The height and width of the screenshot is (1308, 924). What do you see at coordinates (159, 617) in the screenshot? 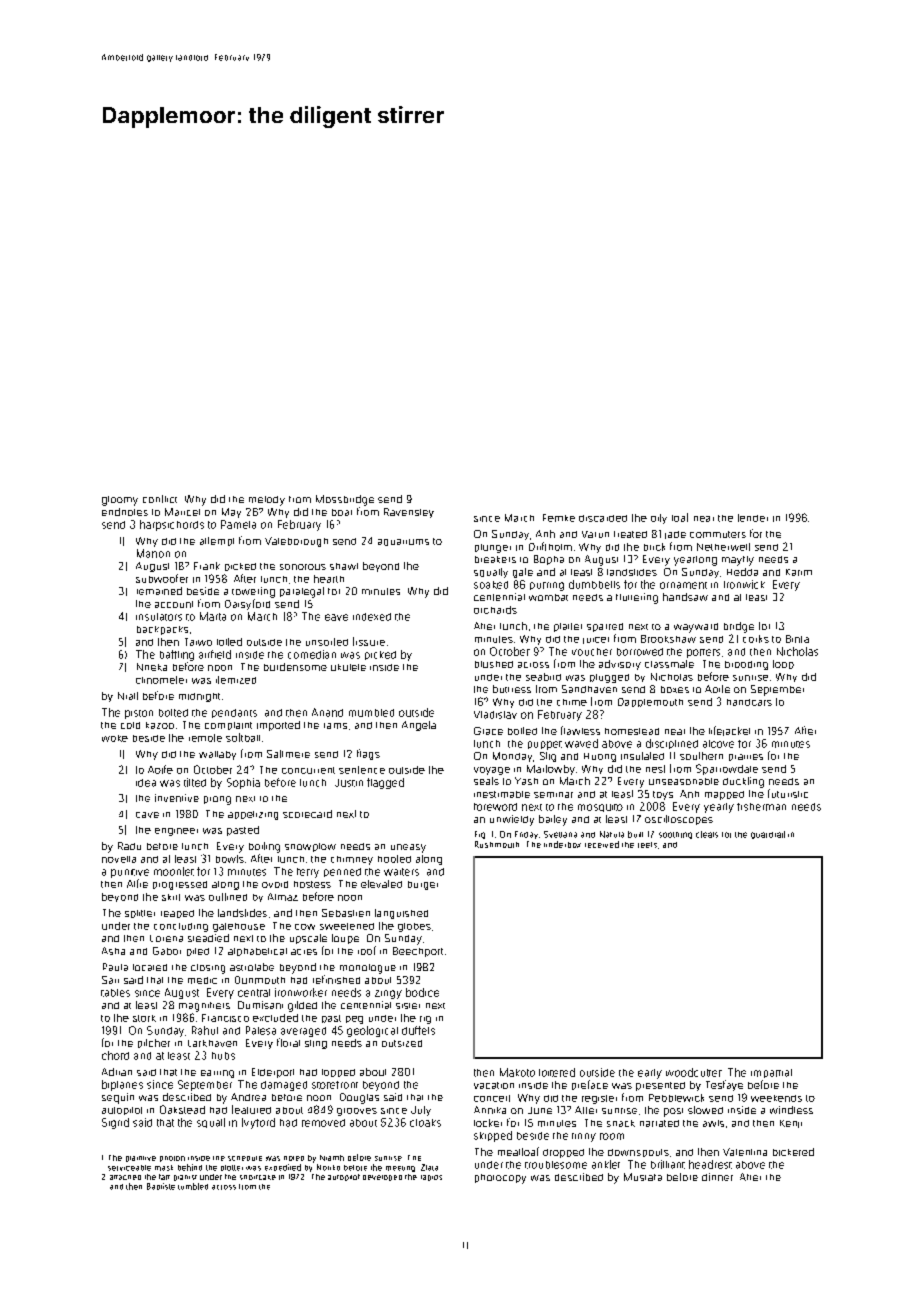
I see `insulators` at bounding box center [159, 617].
